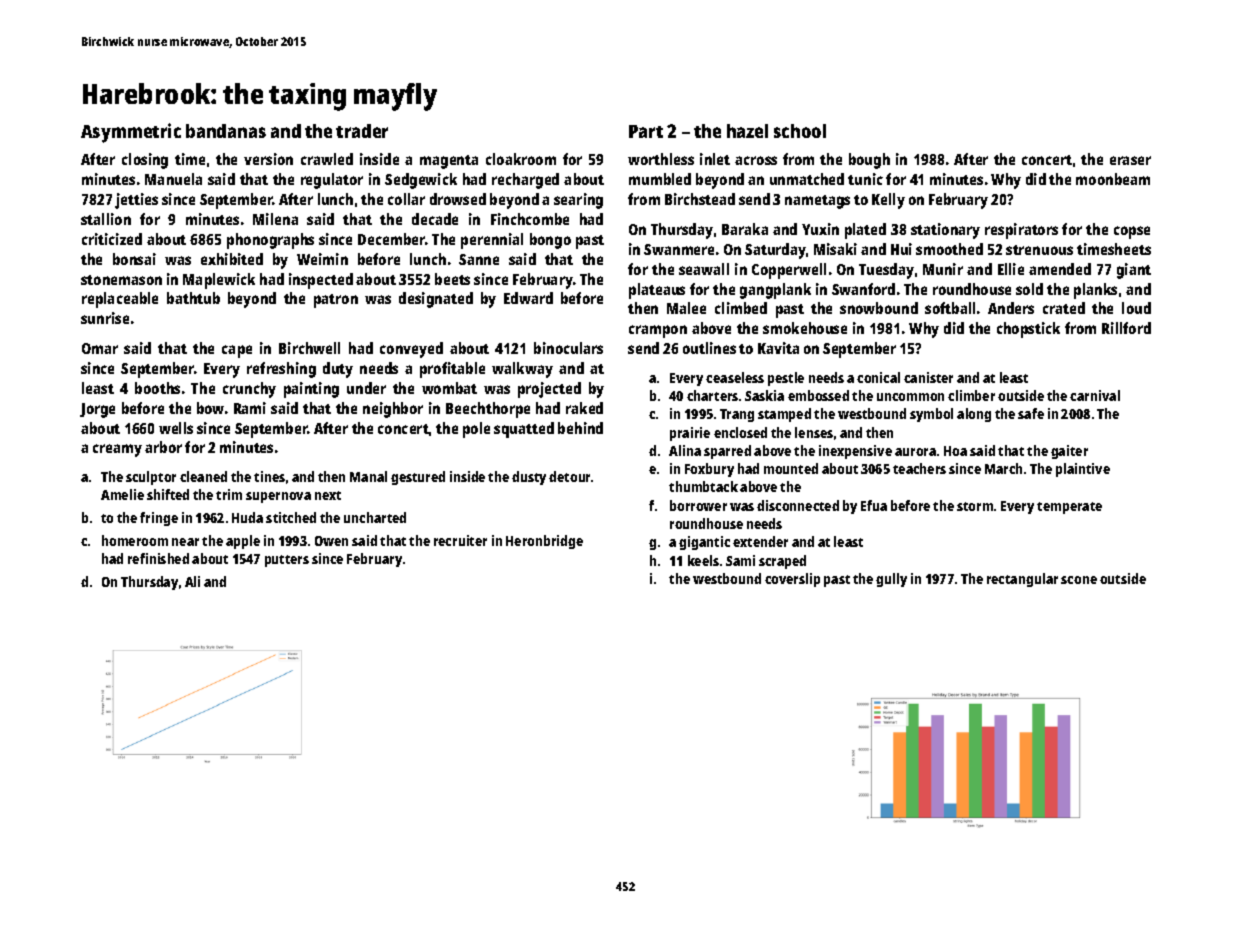 Image resolution: width=1233 pixels, height=952 pixels. What do you see at coordinates (703, 560) in the screenshot?
I see `keels` at bounding box center [703, 560].
